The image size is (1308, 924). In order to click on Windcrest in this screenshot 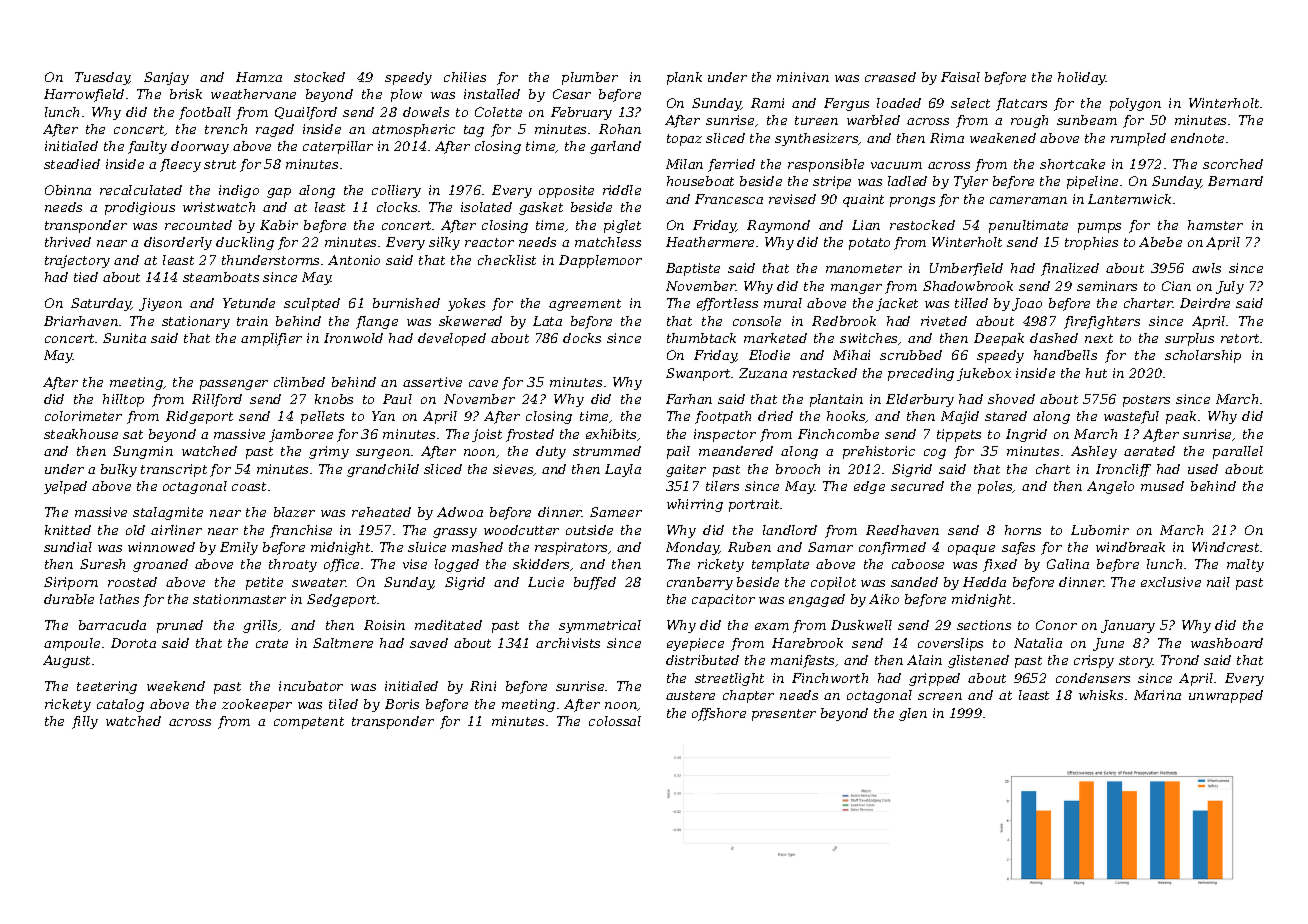, I will do `click(1225, 547)`.
